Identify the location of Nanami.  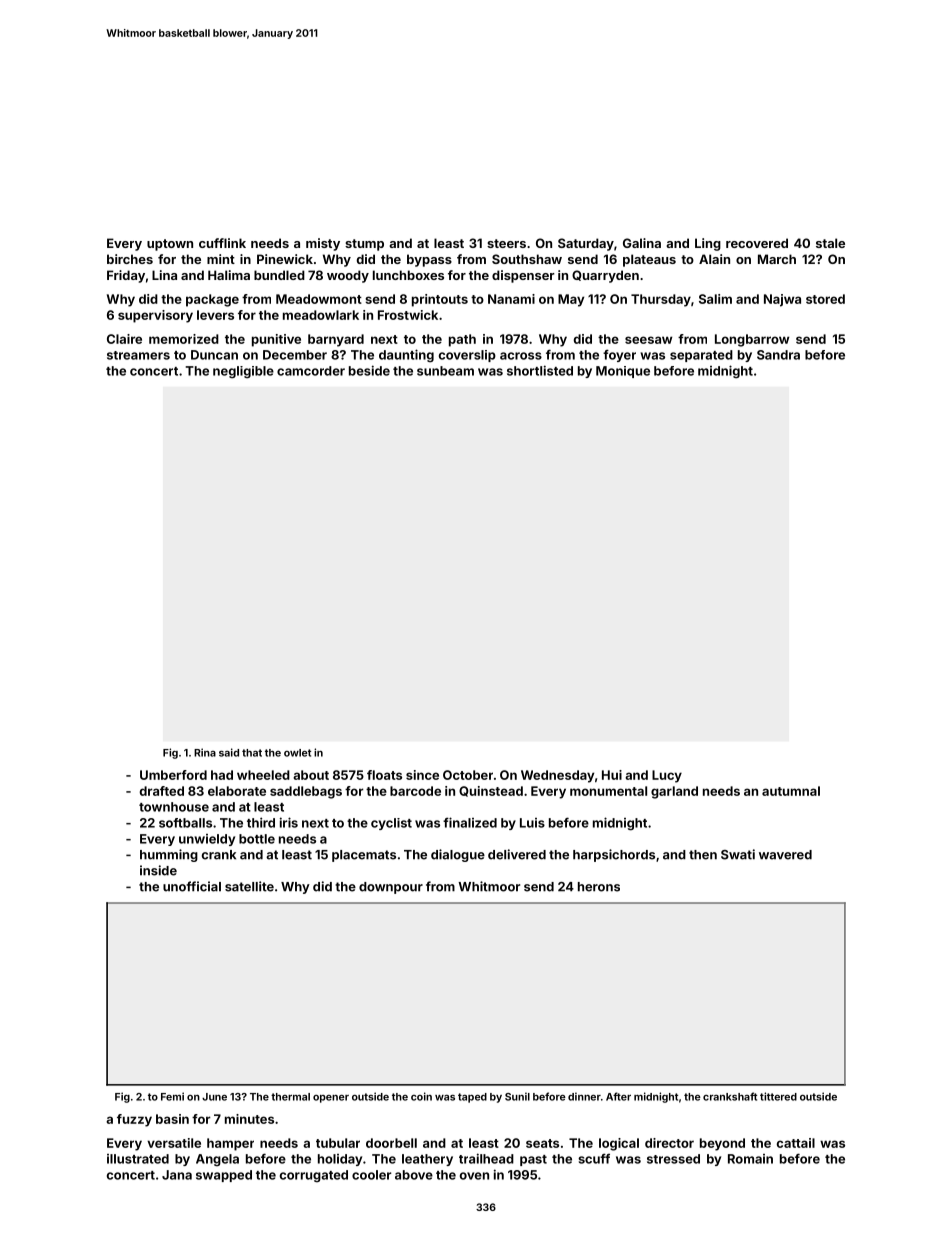
(511, 299).
